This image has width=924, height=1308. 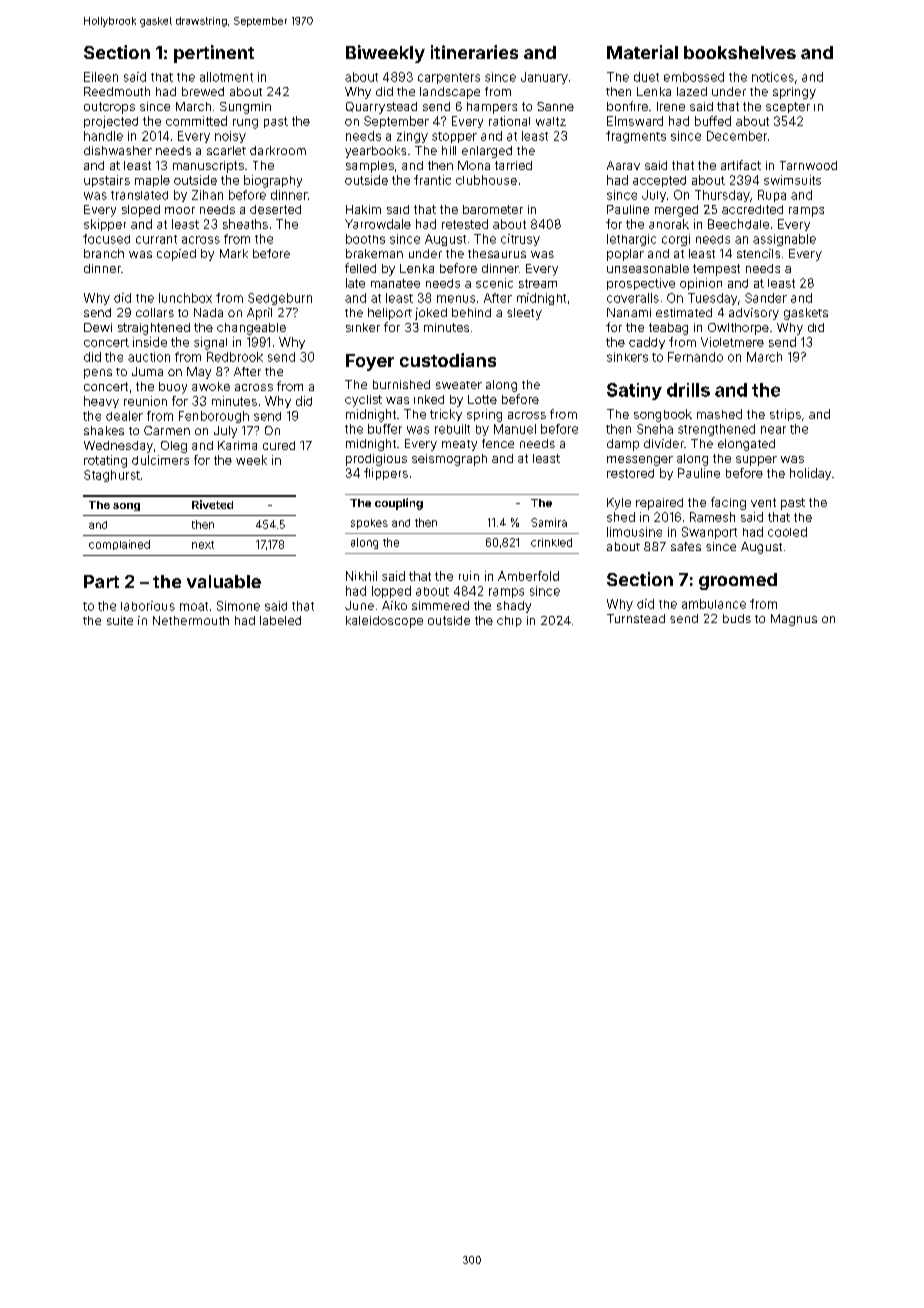 What do you see at coordinates (551, 121) in the image?
I see `waltz` at bounding box center [551, 121].
